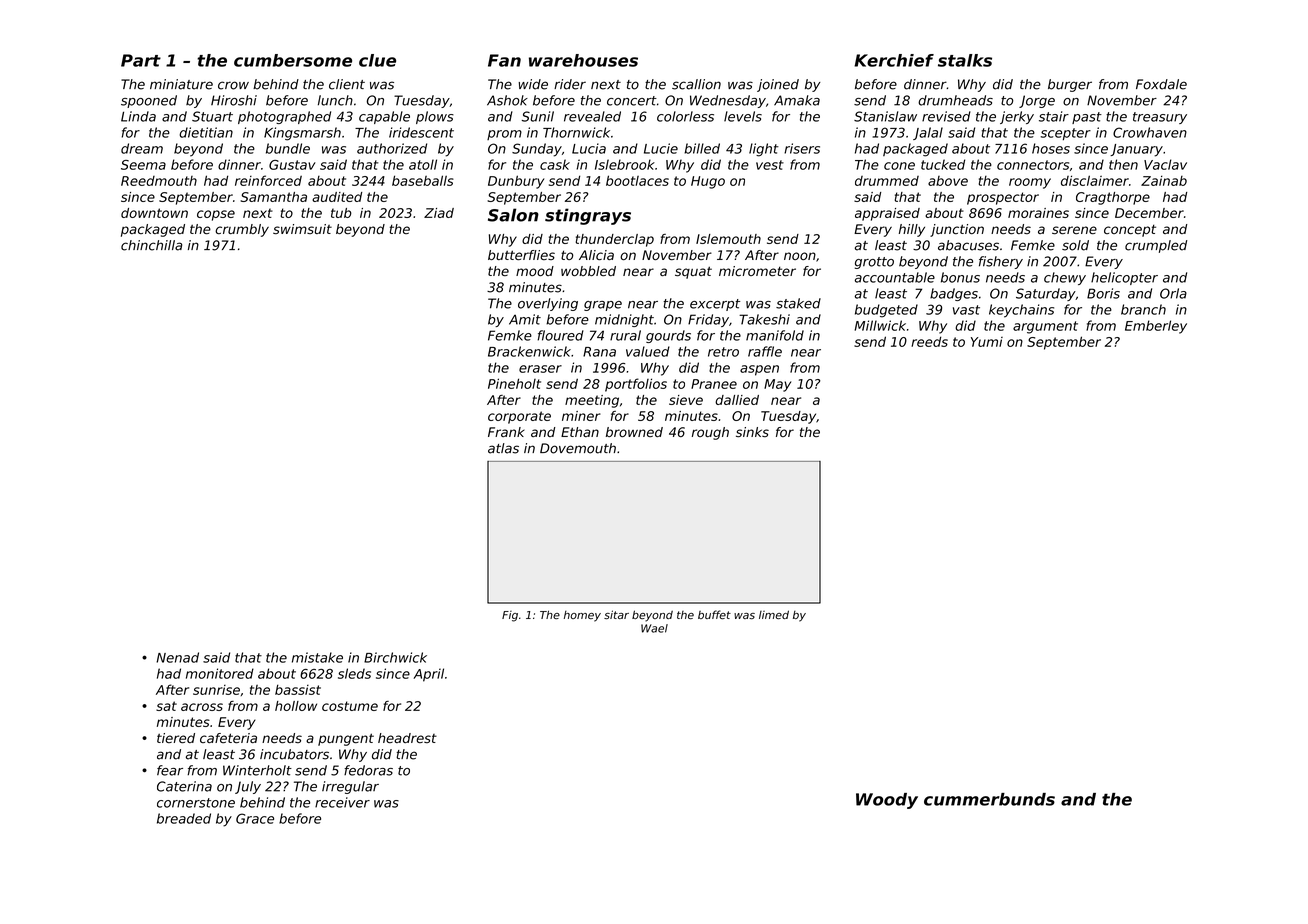 The height and width of the screenshot is (924, 1308). What do you see at coordinates (293, 60) in the screenshot?
I see `cumbersome` at bounding box center [293, 60].
